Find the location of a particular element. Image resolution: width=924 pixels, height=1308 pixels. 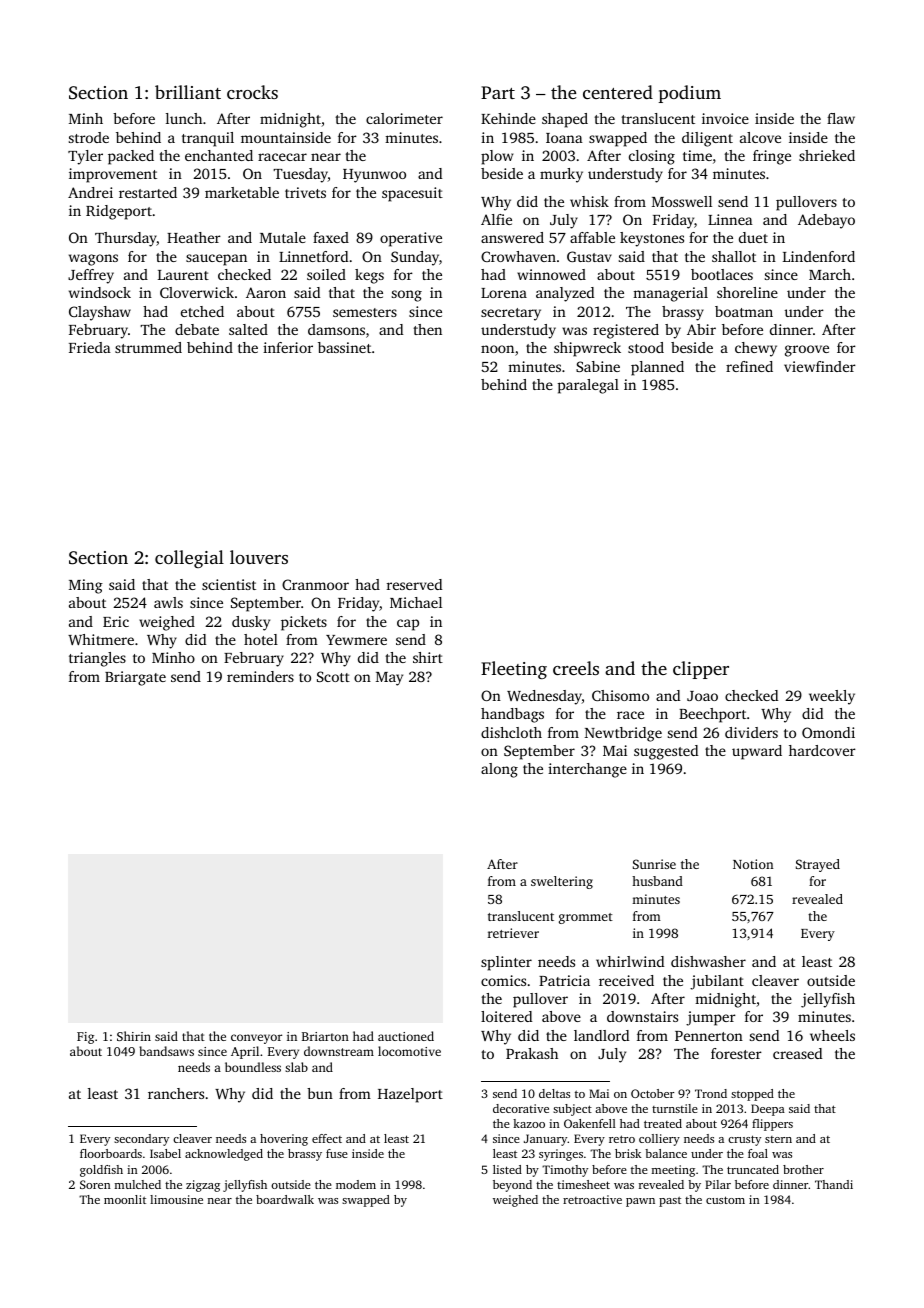

mulched is located at coordinates (138, 1184).
